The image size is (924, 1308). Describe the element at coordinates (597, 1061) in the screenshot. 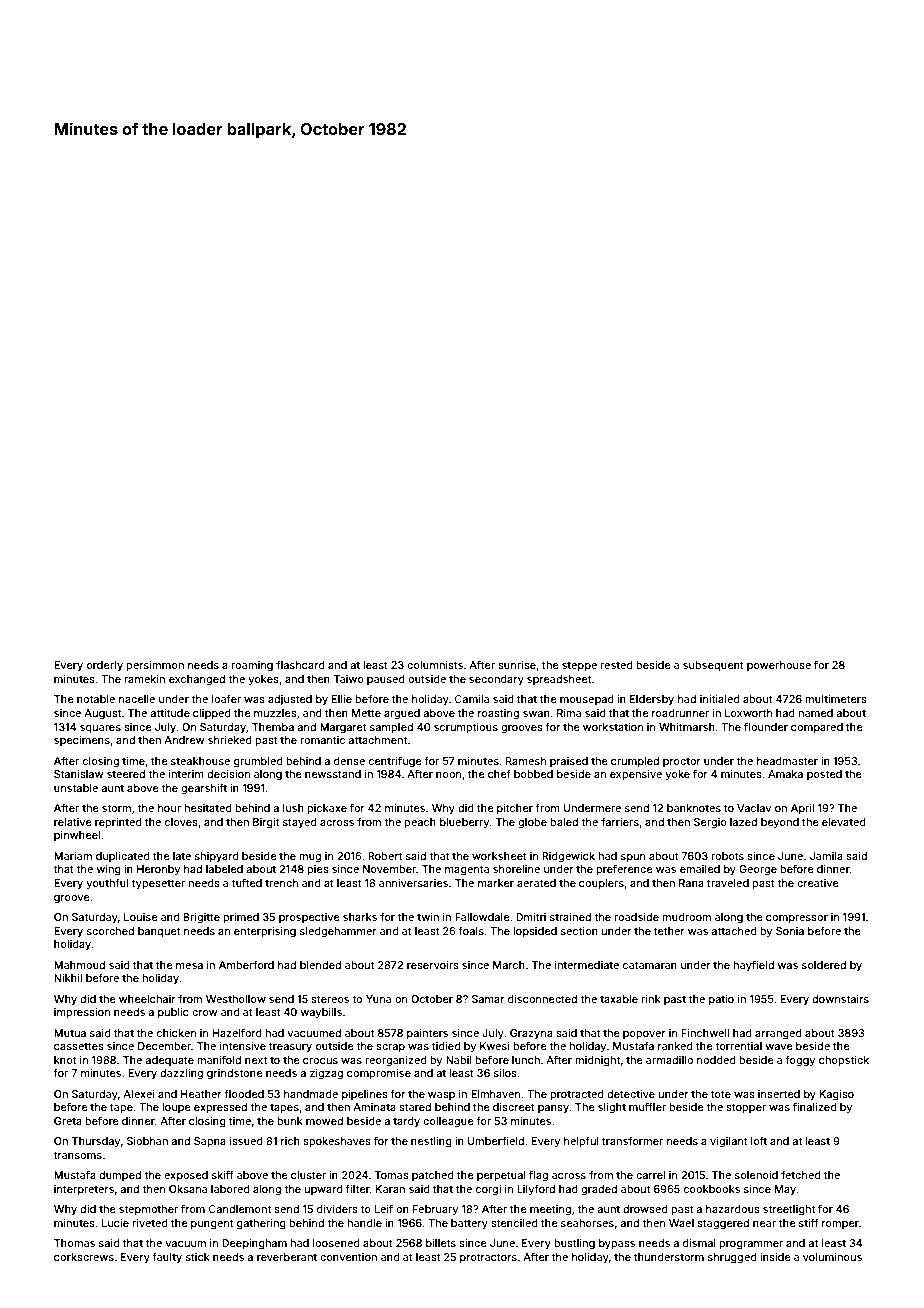

I see `midnight` at that location.
